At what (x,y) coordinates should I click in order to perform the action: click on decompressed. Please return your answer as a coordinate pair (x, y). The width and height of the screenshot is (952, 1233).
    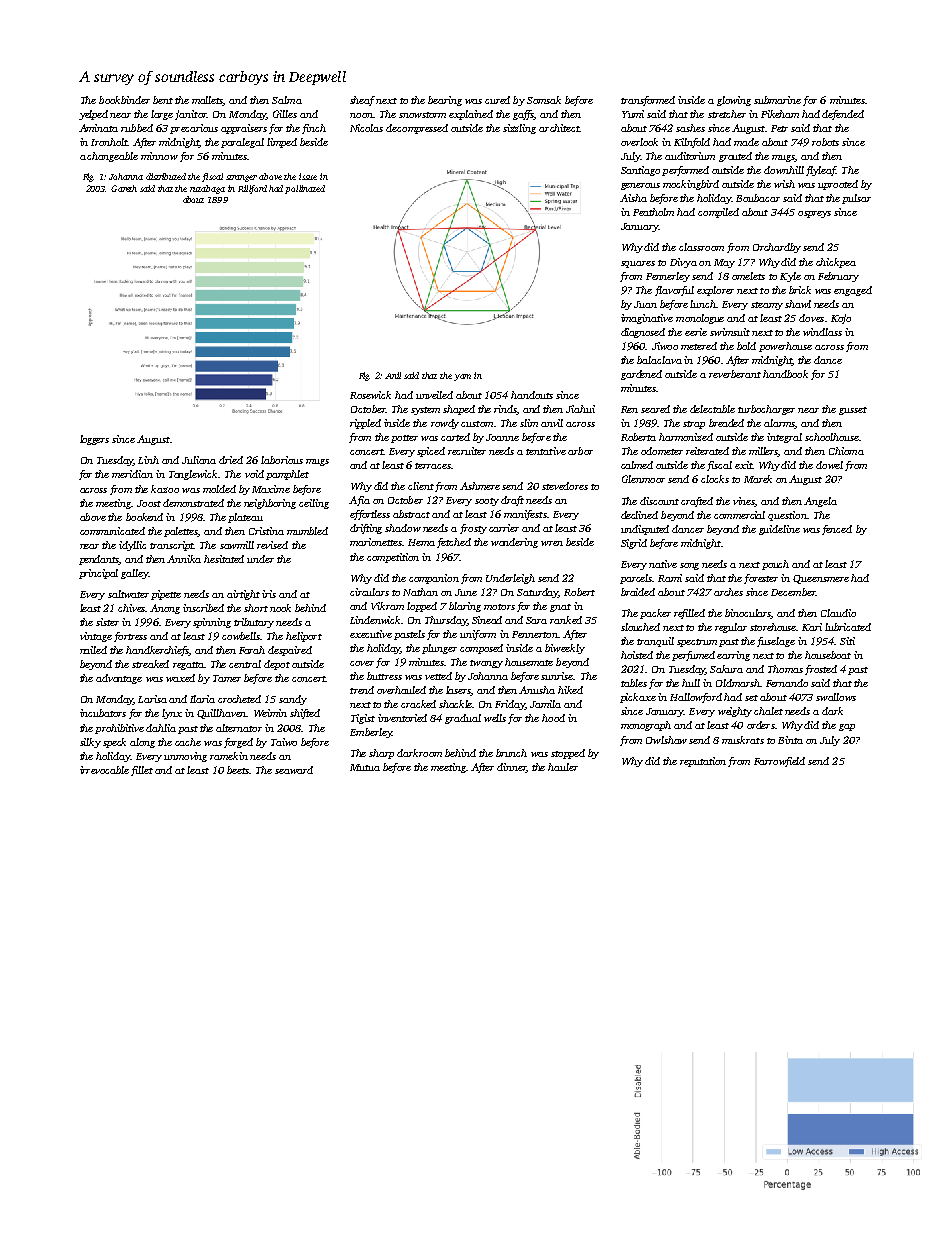
    Looking at the image, I should click on (417, 129).
